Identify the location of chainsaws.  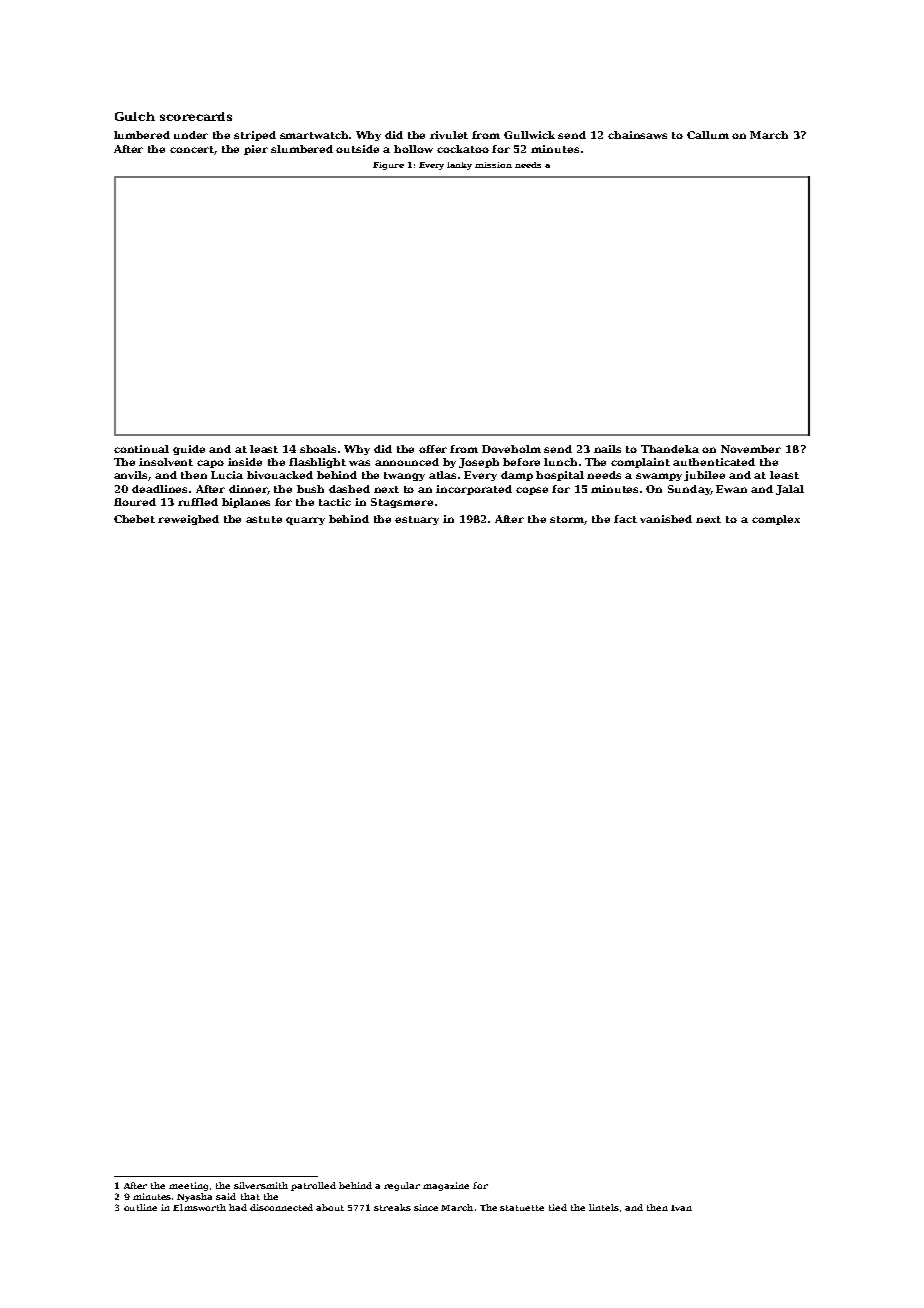
(637, 135).
